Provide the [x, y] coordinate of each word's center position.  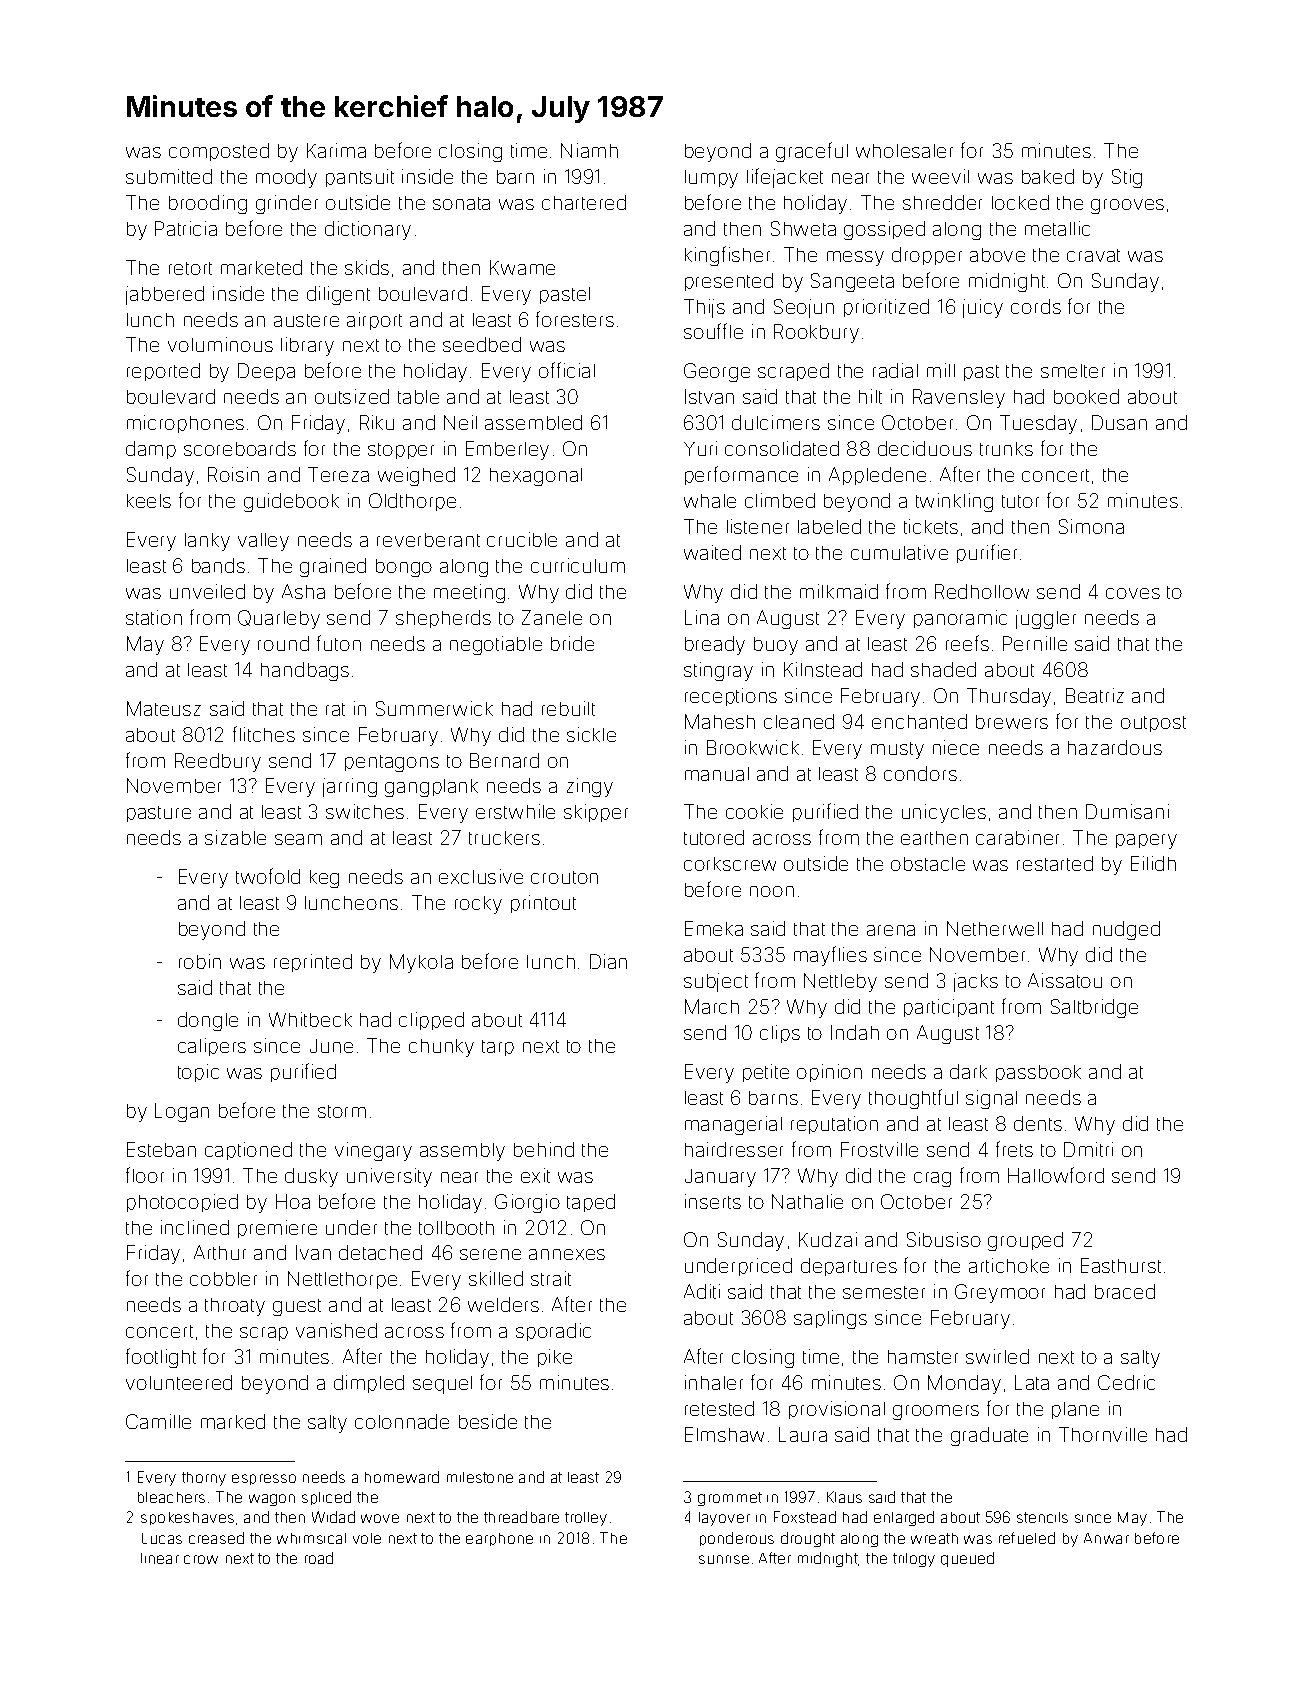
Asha [303, 591]
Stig [1127, 178]
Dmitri [1088, 1149]
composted [219, 152]
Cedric [1126, 1382]
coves [1133, 593]
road [319, 1558]
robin [200, 961]
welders [503, 1304]
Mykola [421, 963]
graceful [812, 152]
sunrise [724, 1559]
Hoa [293, 1201]
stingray [718, 671]
